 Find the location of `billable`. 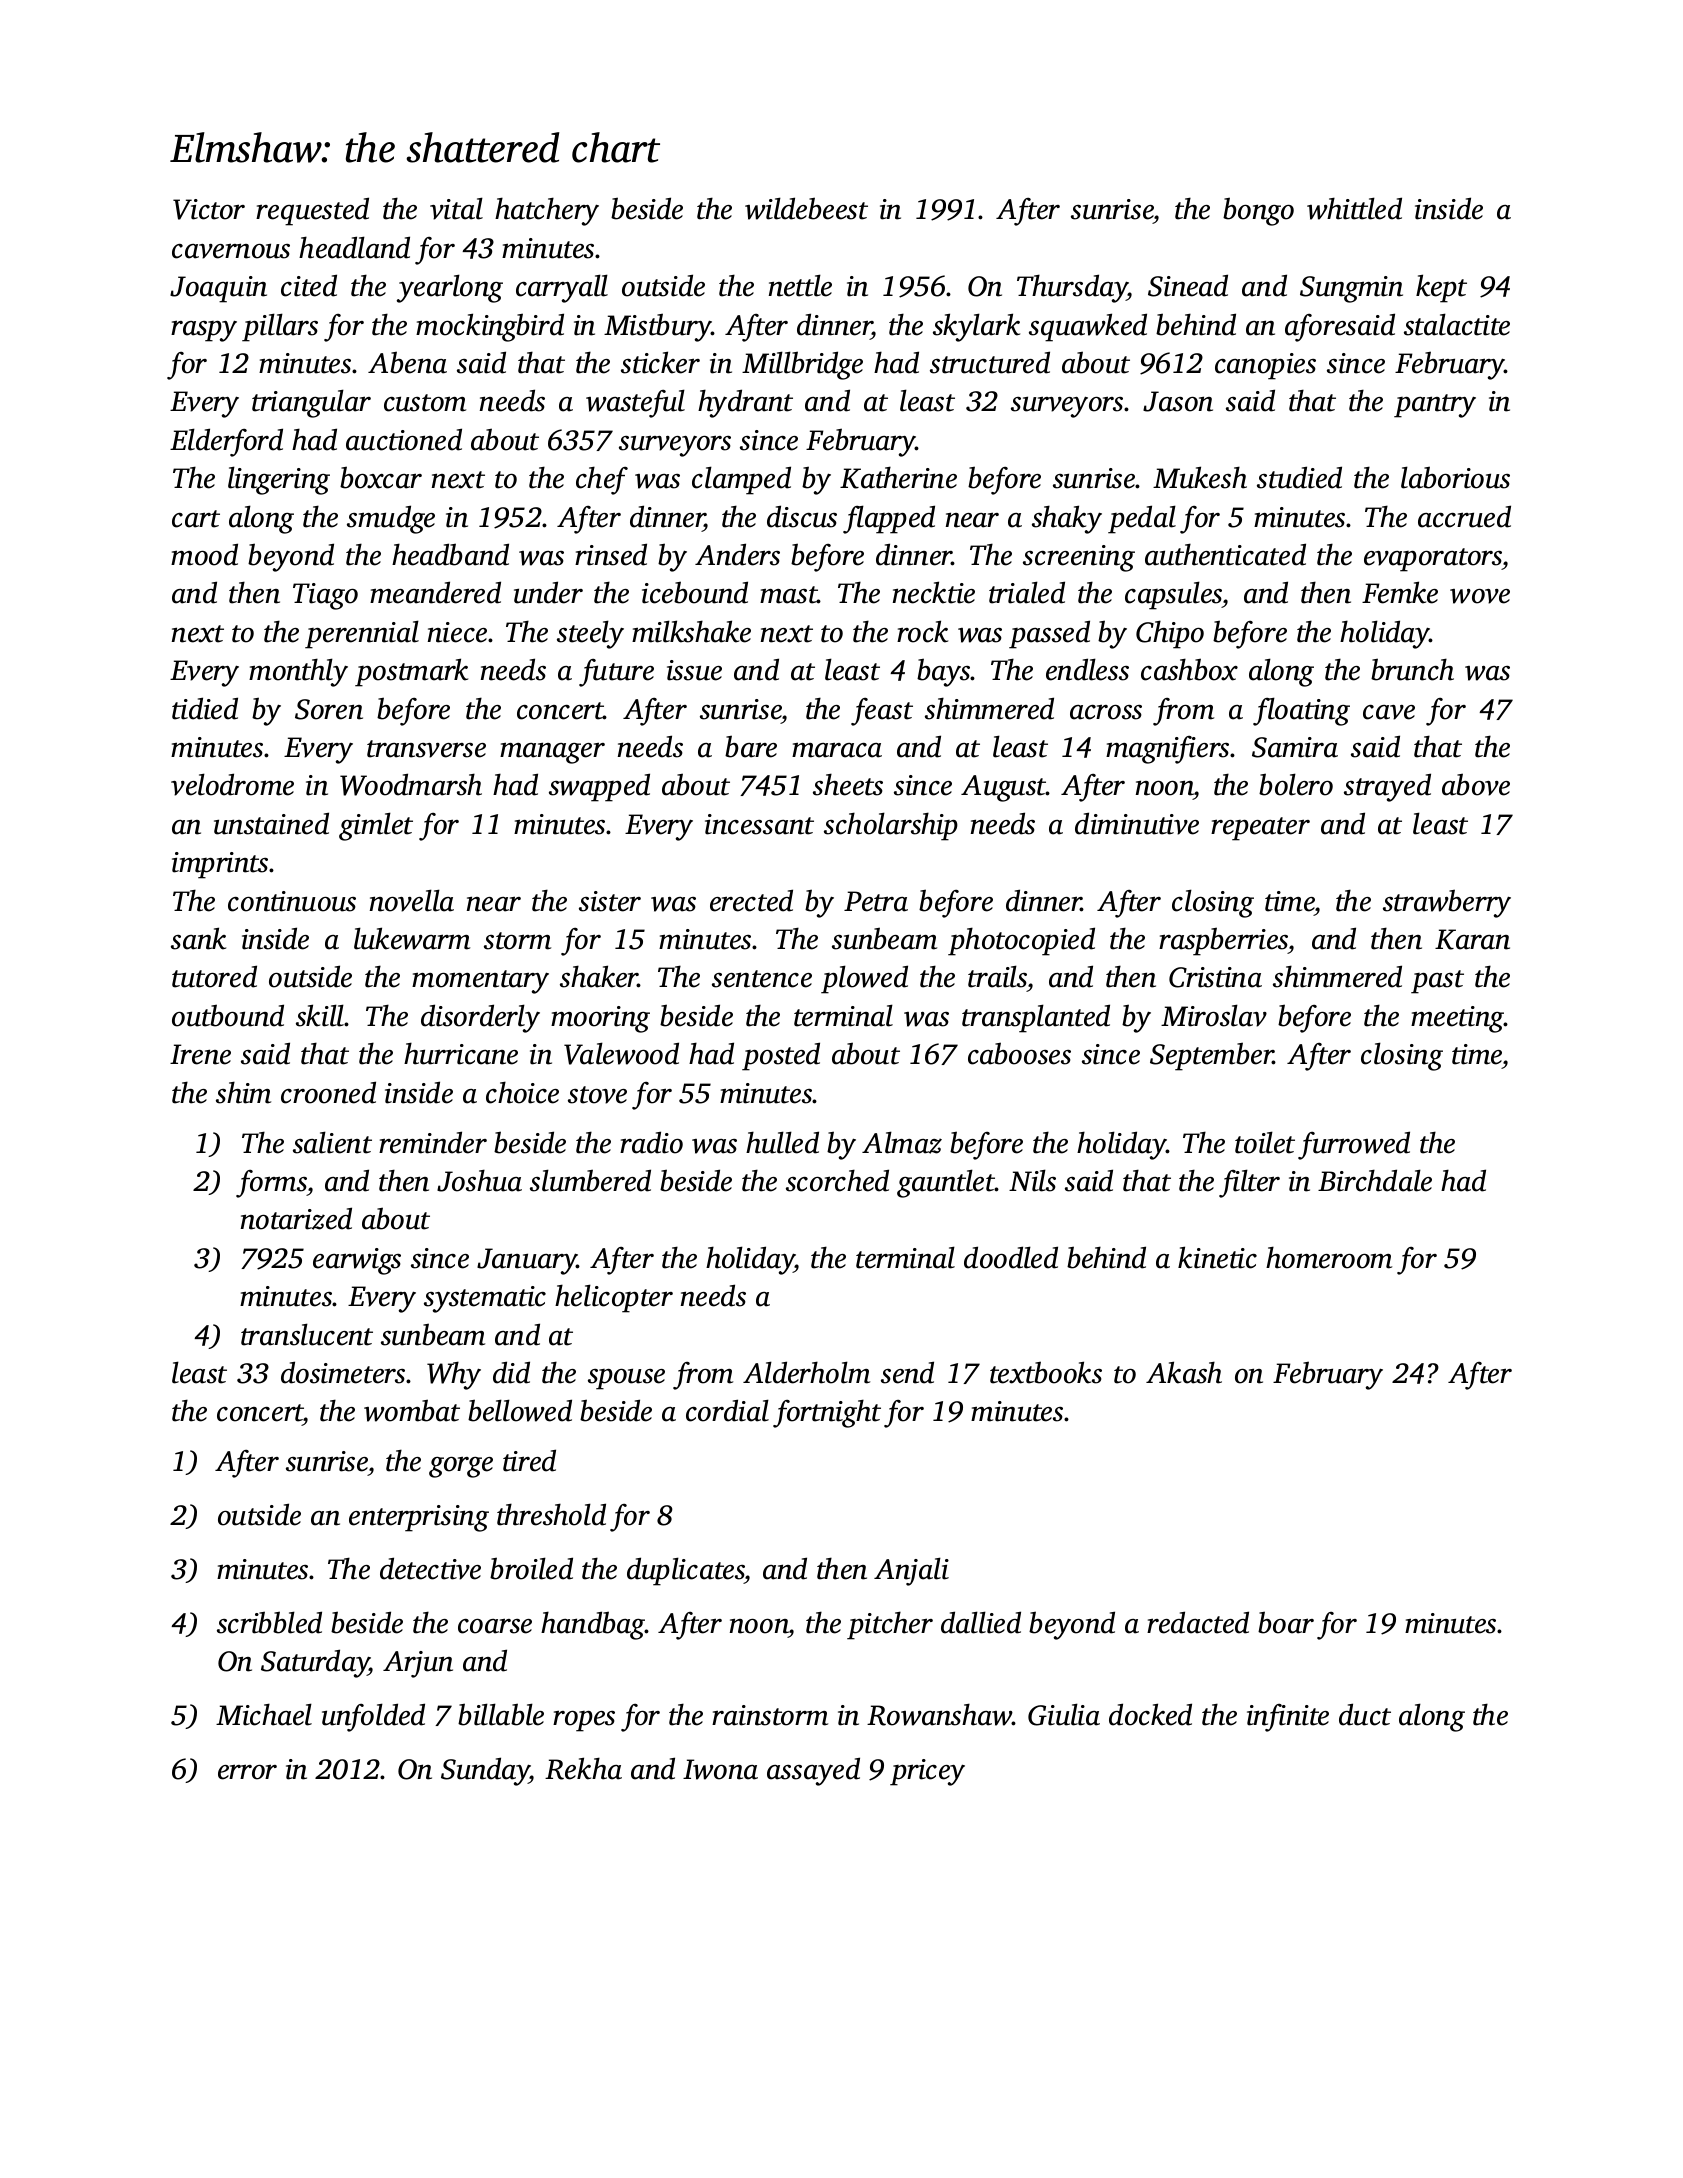

billable is located at coordinates (501, 1714).
